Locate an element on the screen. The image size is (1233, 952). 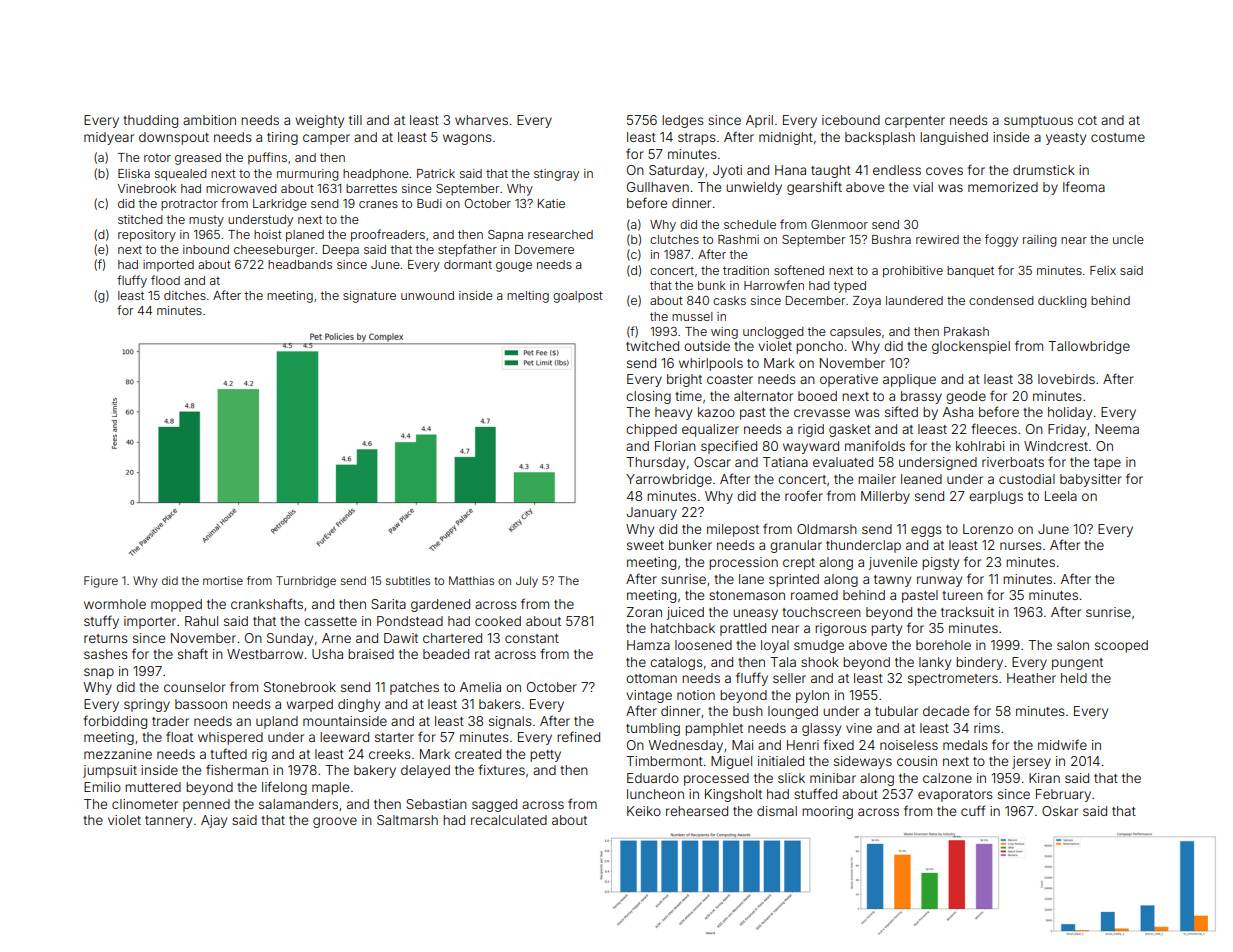
unwound is located at coordinates (427, 295).
